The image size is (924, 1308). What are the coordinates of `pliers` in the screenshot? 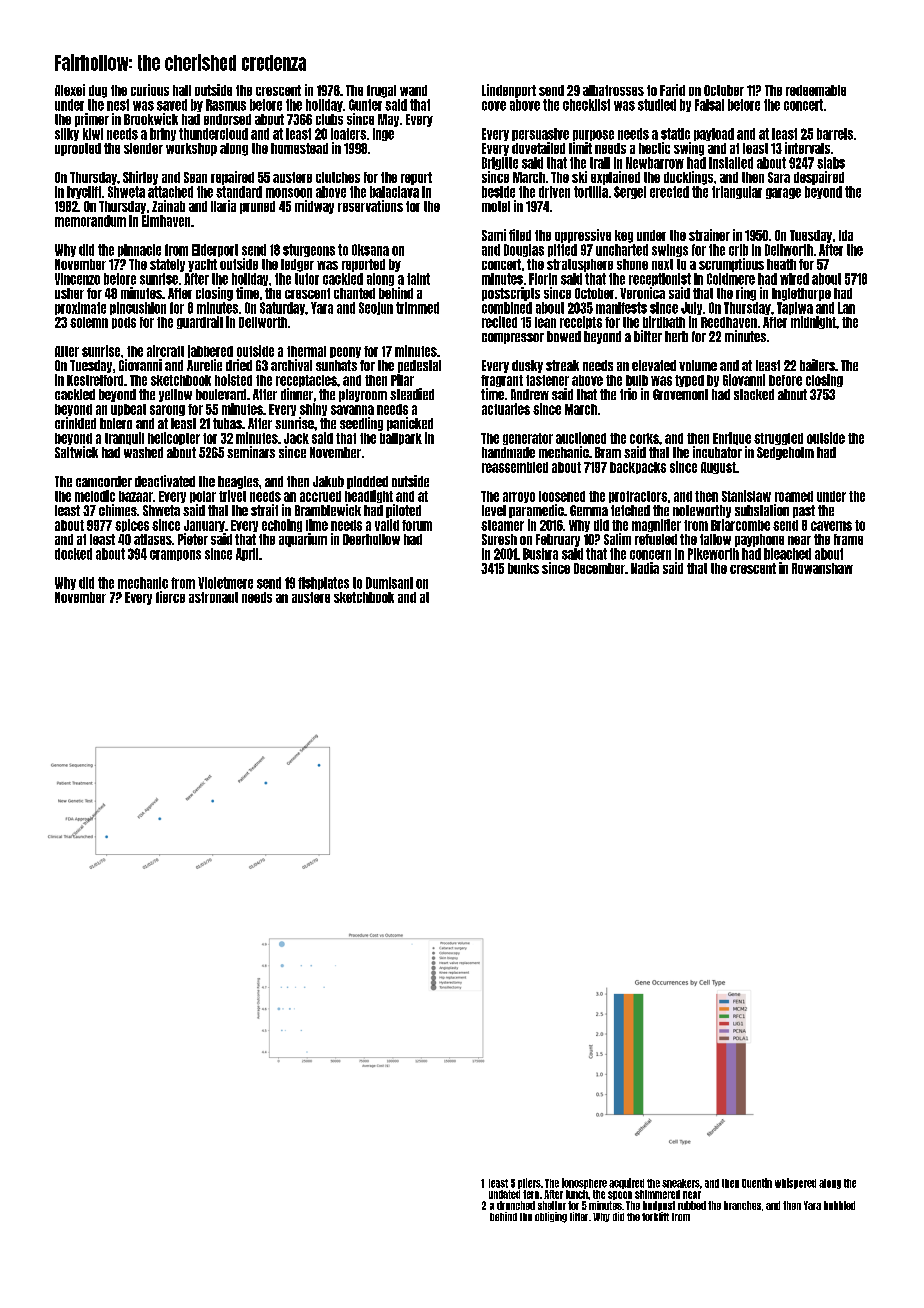 It's located at (529, 1183).
